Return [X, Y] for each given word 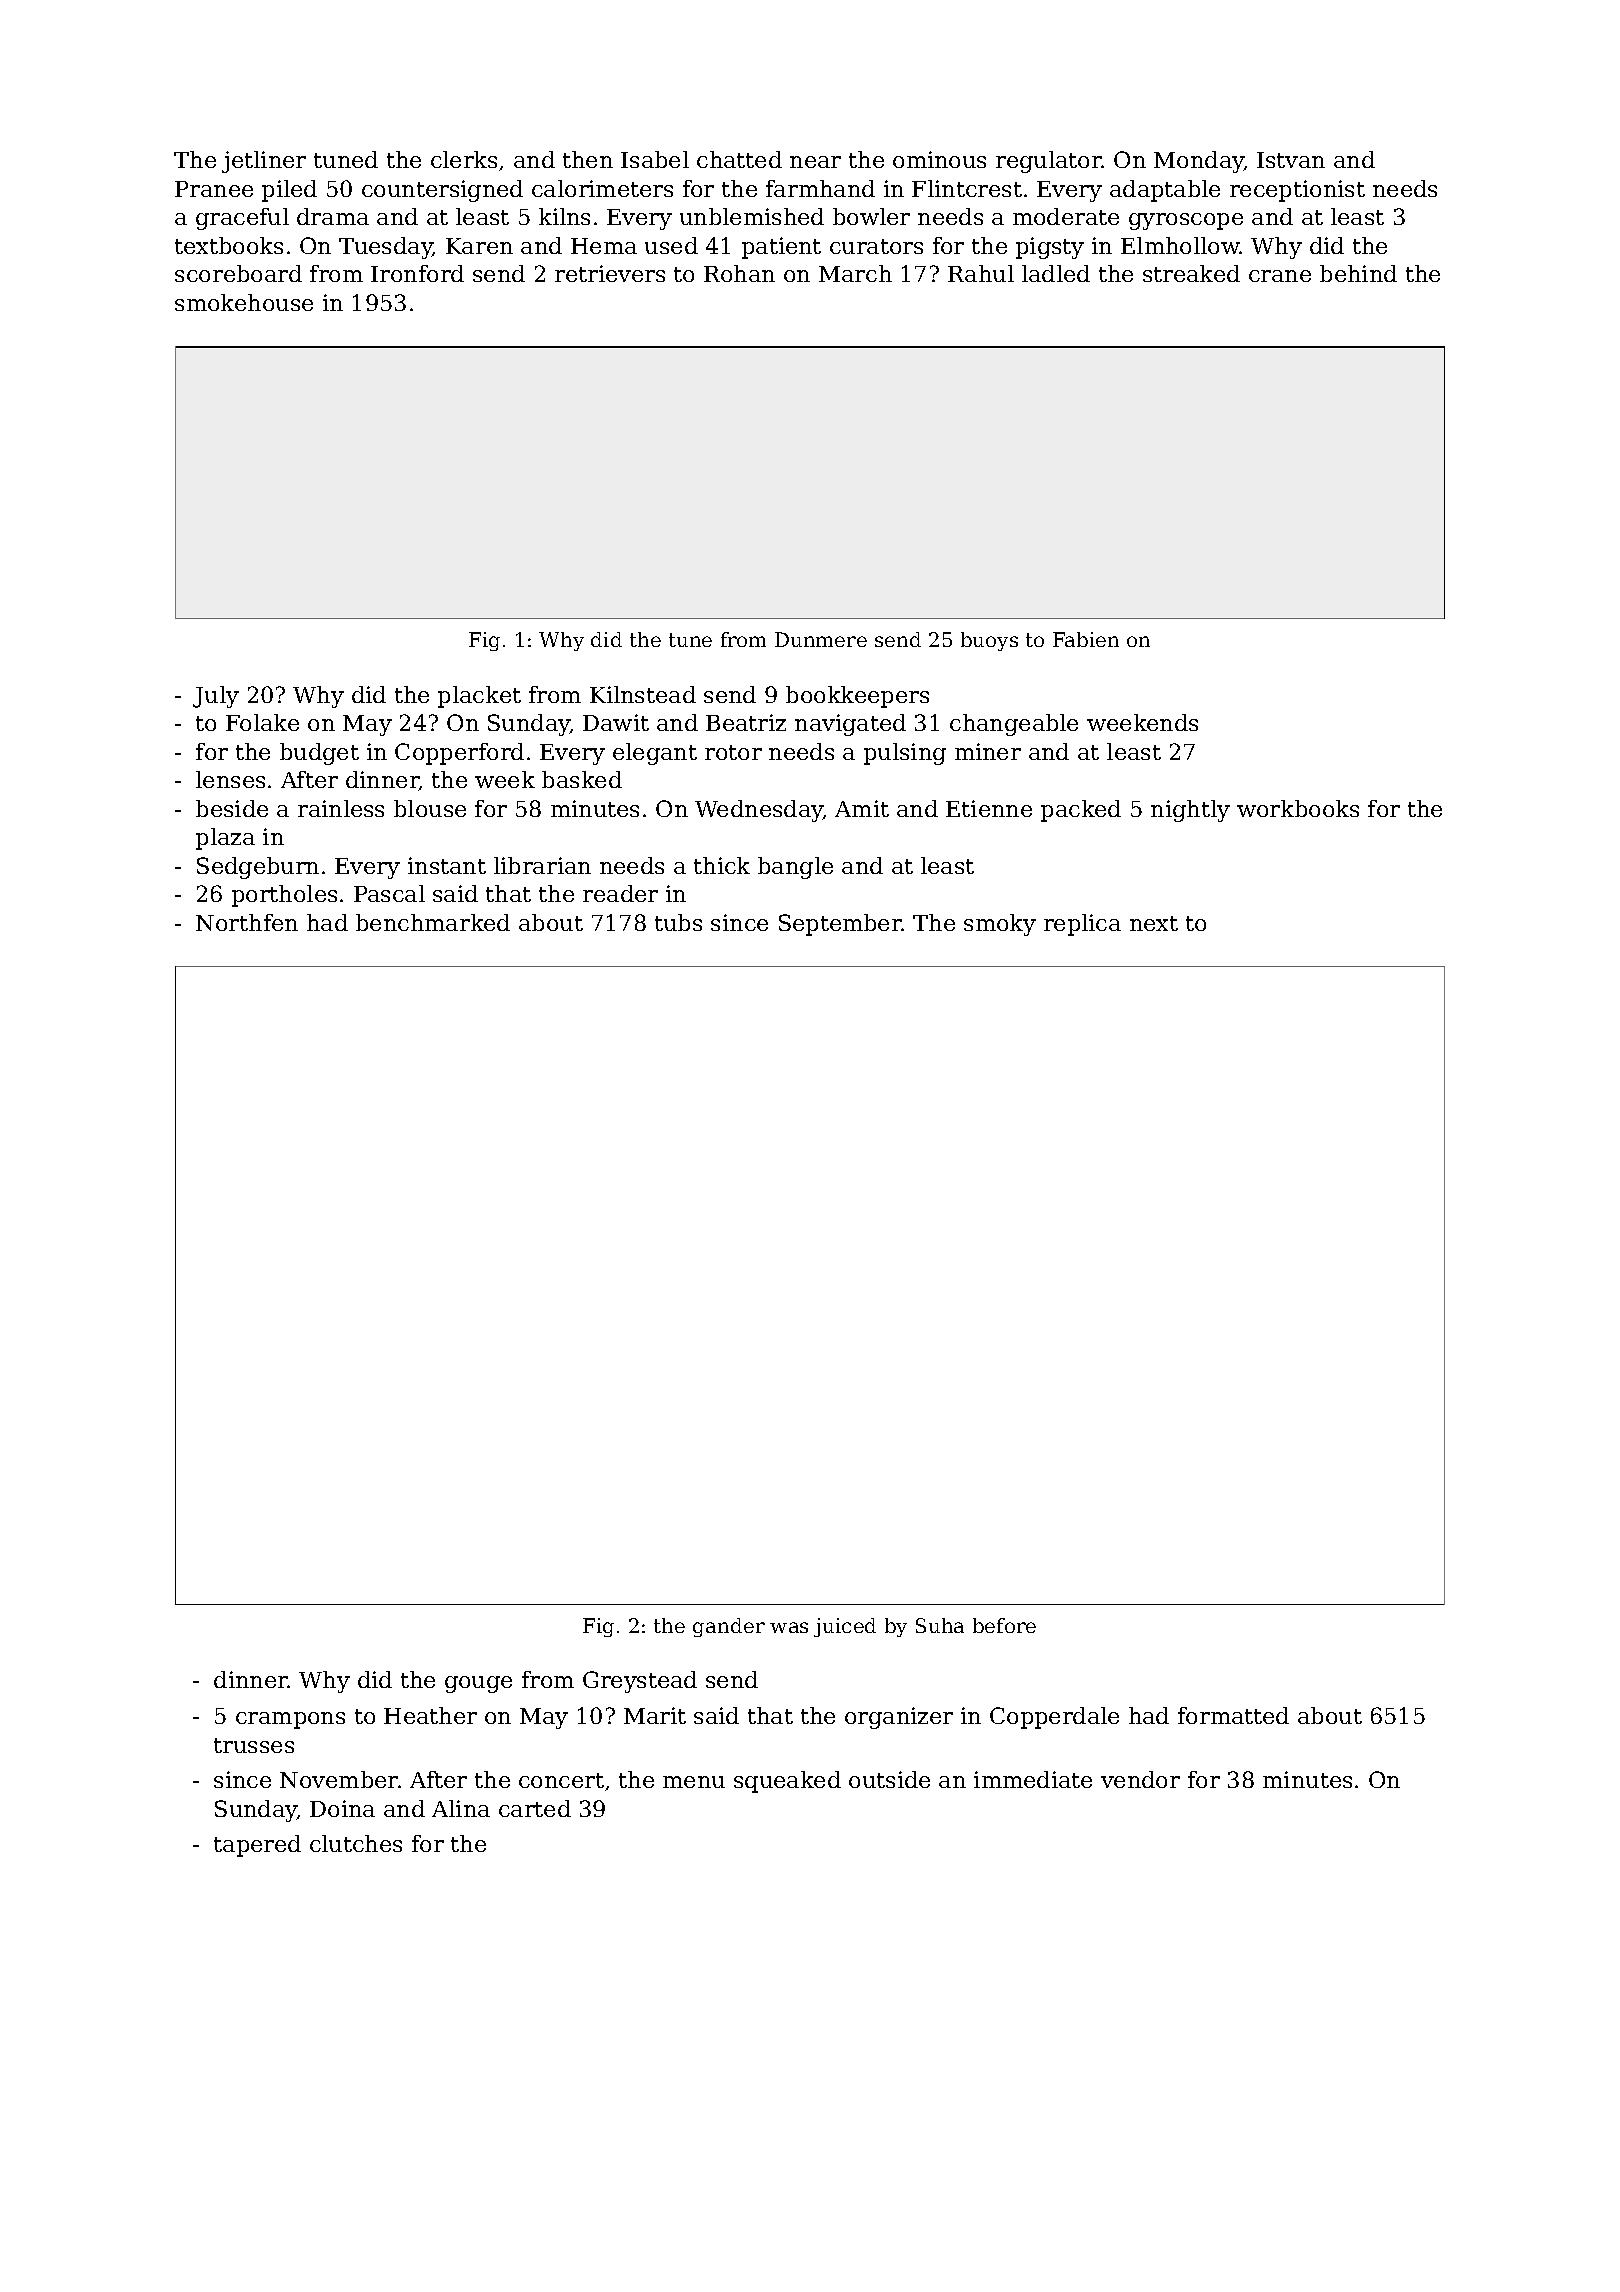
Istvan [1291, 160]
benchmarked [433, 922]
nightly [1190, 811]
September [840, 925]
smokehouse [244, 302]
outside [889, 1779]
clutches [356, 1843]
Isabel [655, 159]
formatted [1233, 1715]
